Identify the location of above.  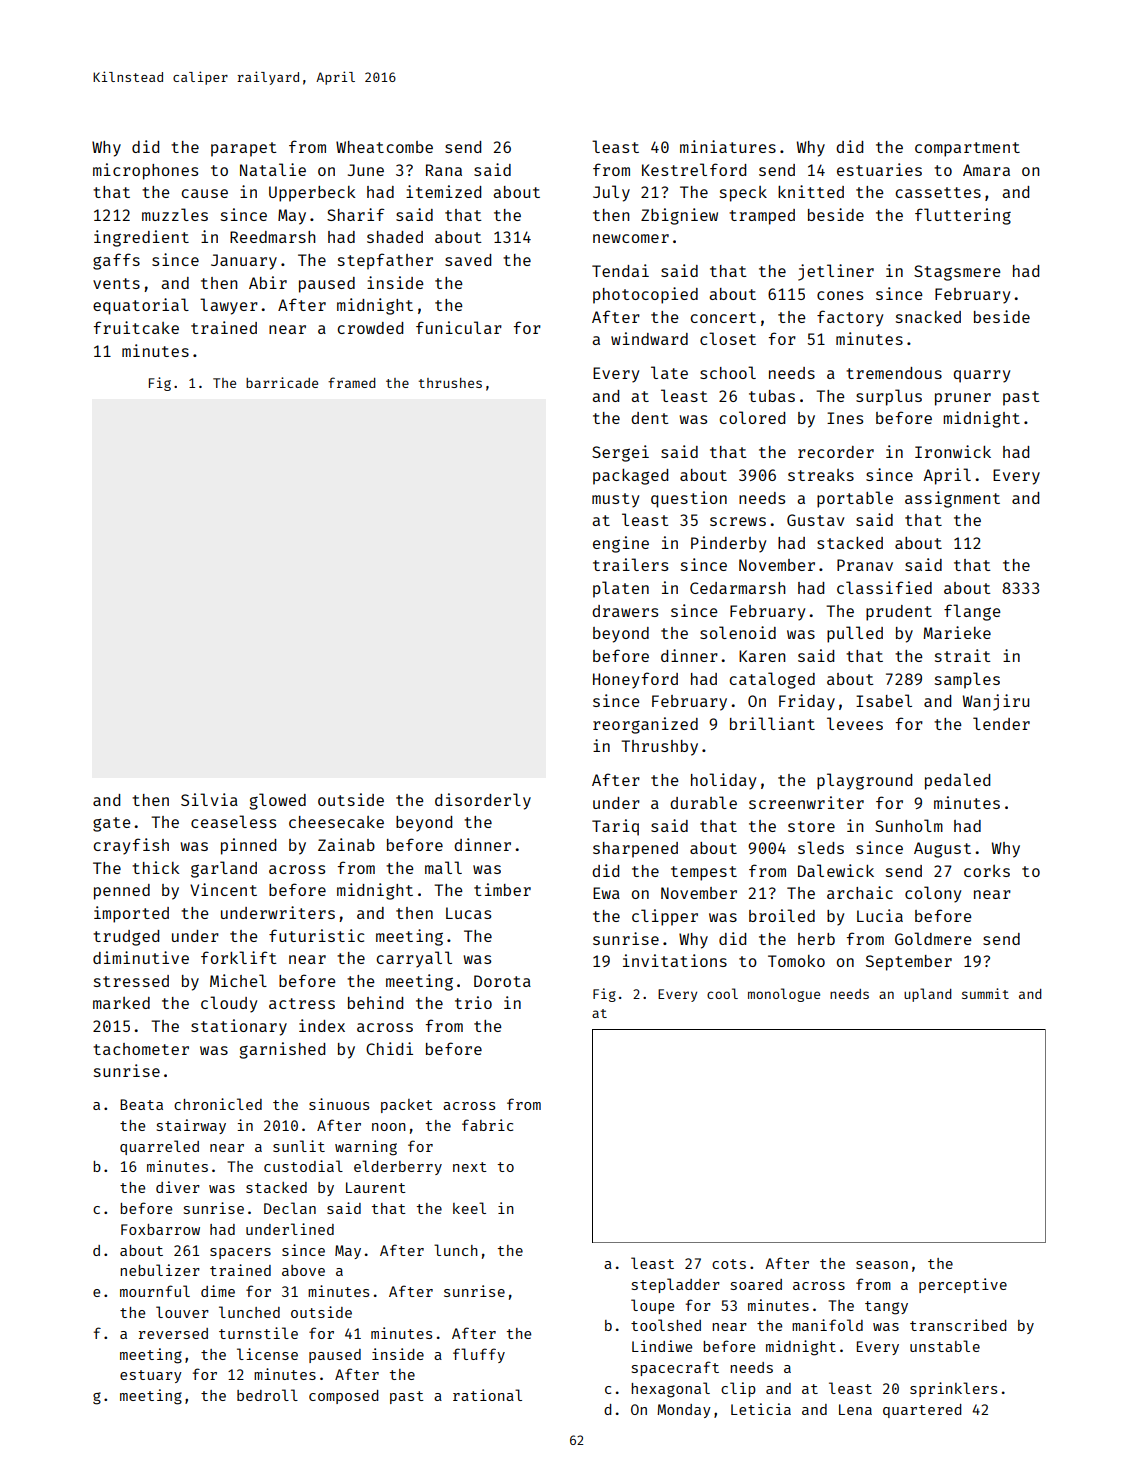
(303, 1270).
